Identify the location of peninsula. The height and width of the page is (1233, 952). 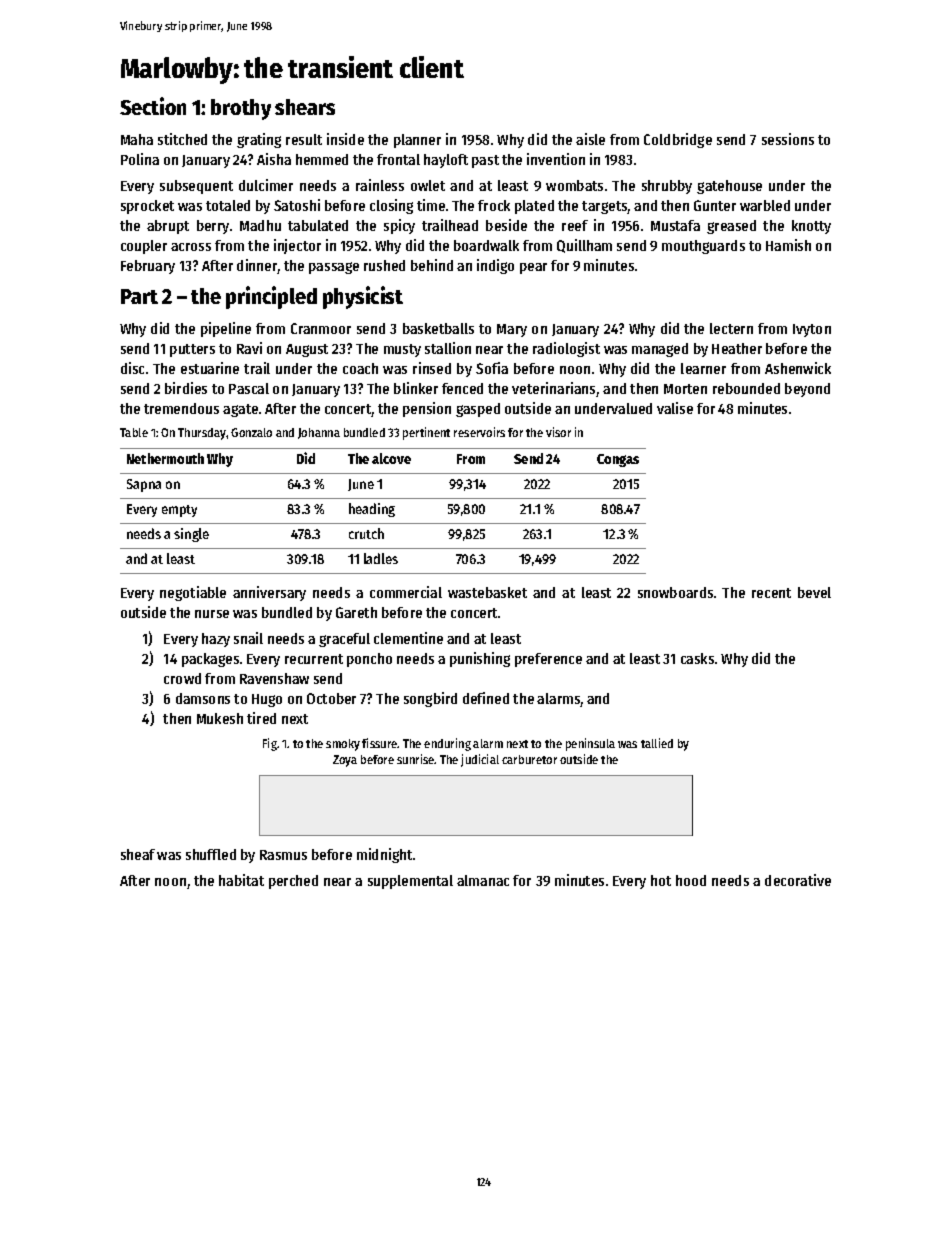
(590, 744).
